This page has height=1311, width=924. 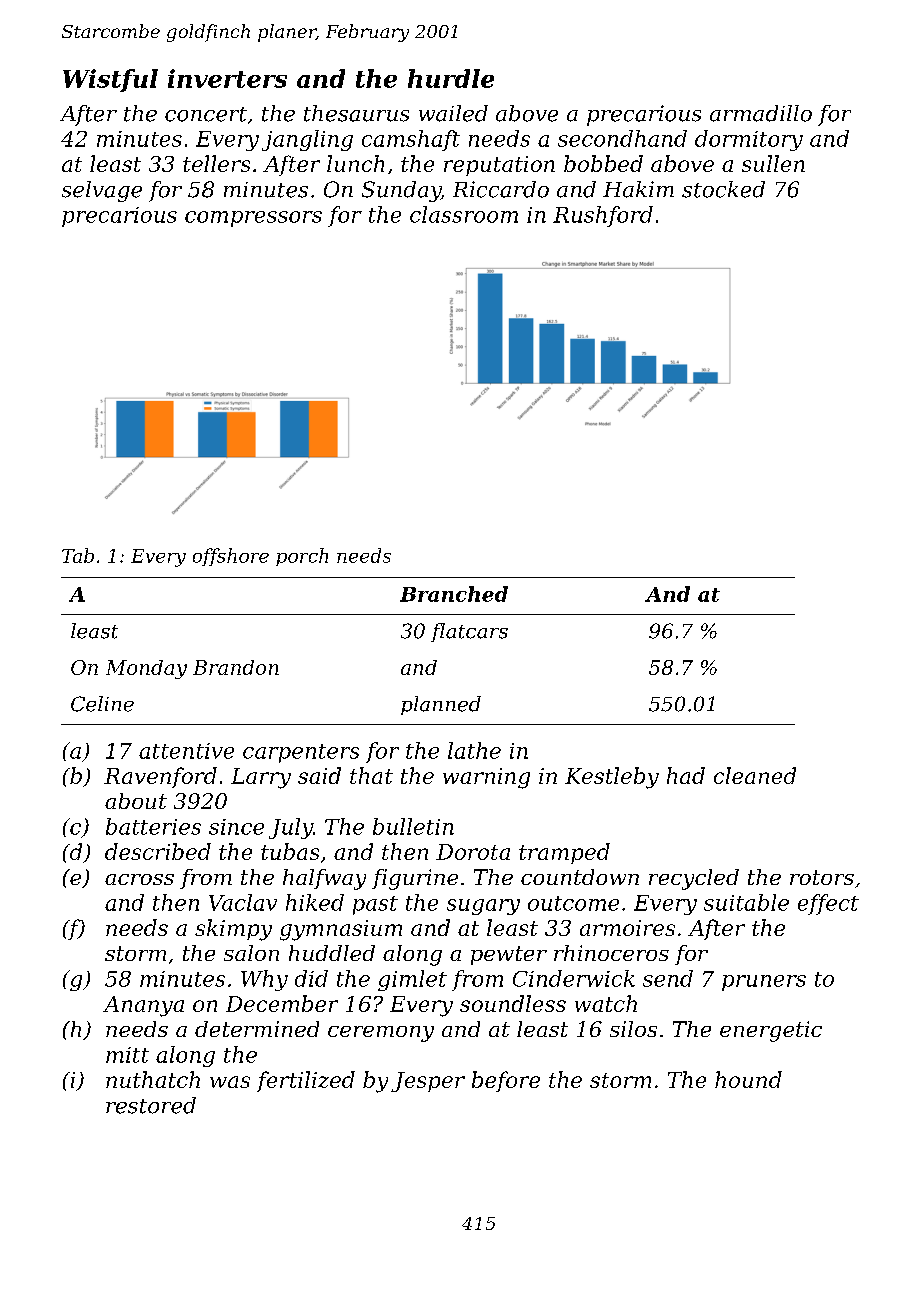 What do you see at coordinates (110, 80) in the page?
I see `Wistful` at bounding box center [110, 80].
